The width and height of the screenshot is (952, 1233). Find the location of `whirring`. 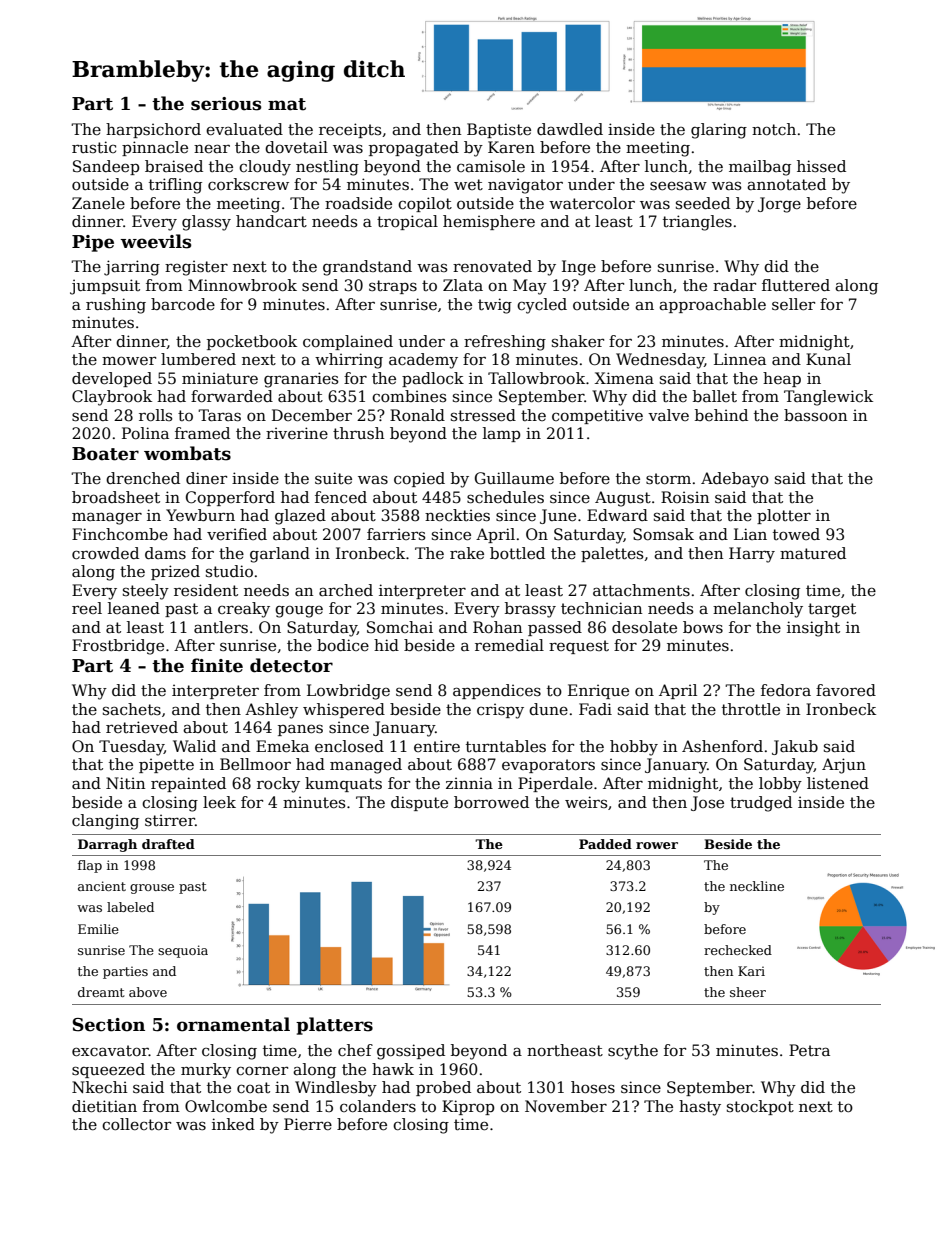

whirring is located at coordinates (349, 361).
